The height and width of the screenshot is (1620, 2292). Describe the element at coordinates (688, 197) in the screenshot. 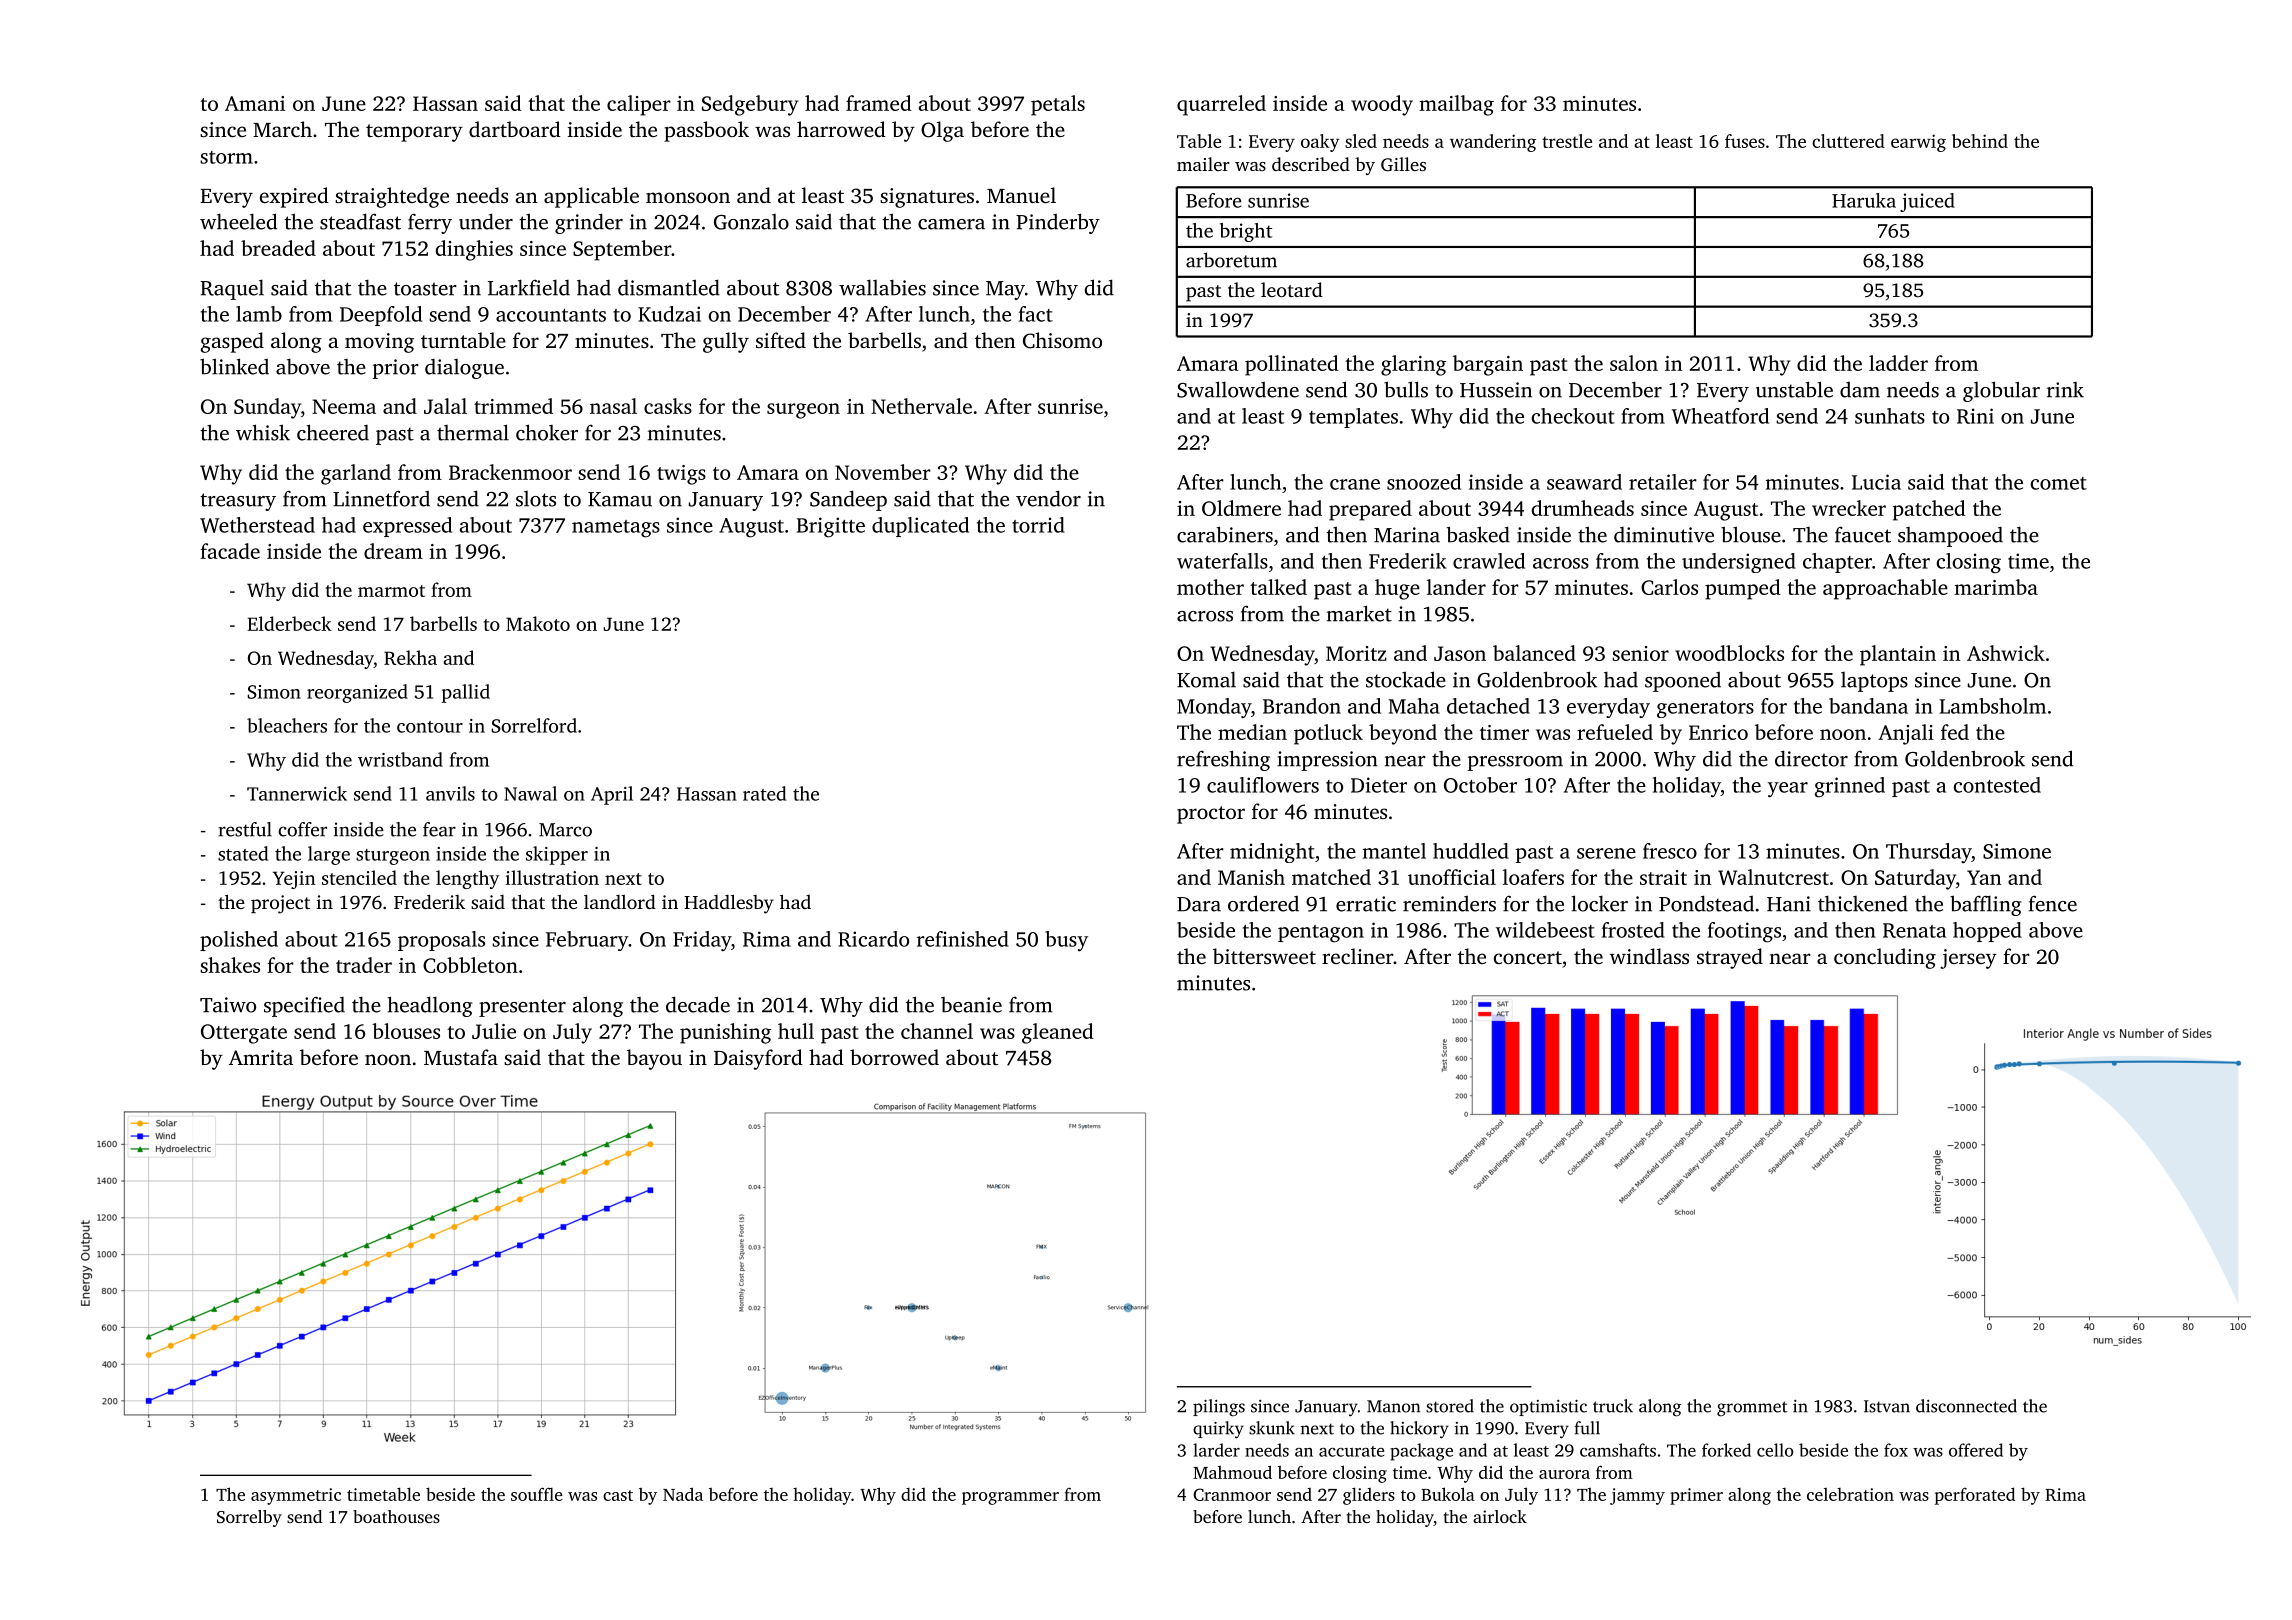

I see `monsoon` at that location.
